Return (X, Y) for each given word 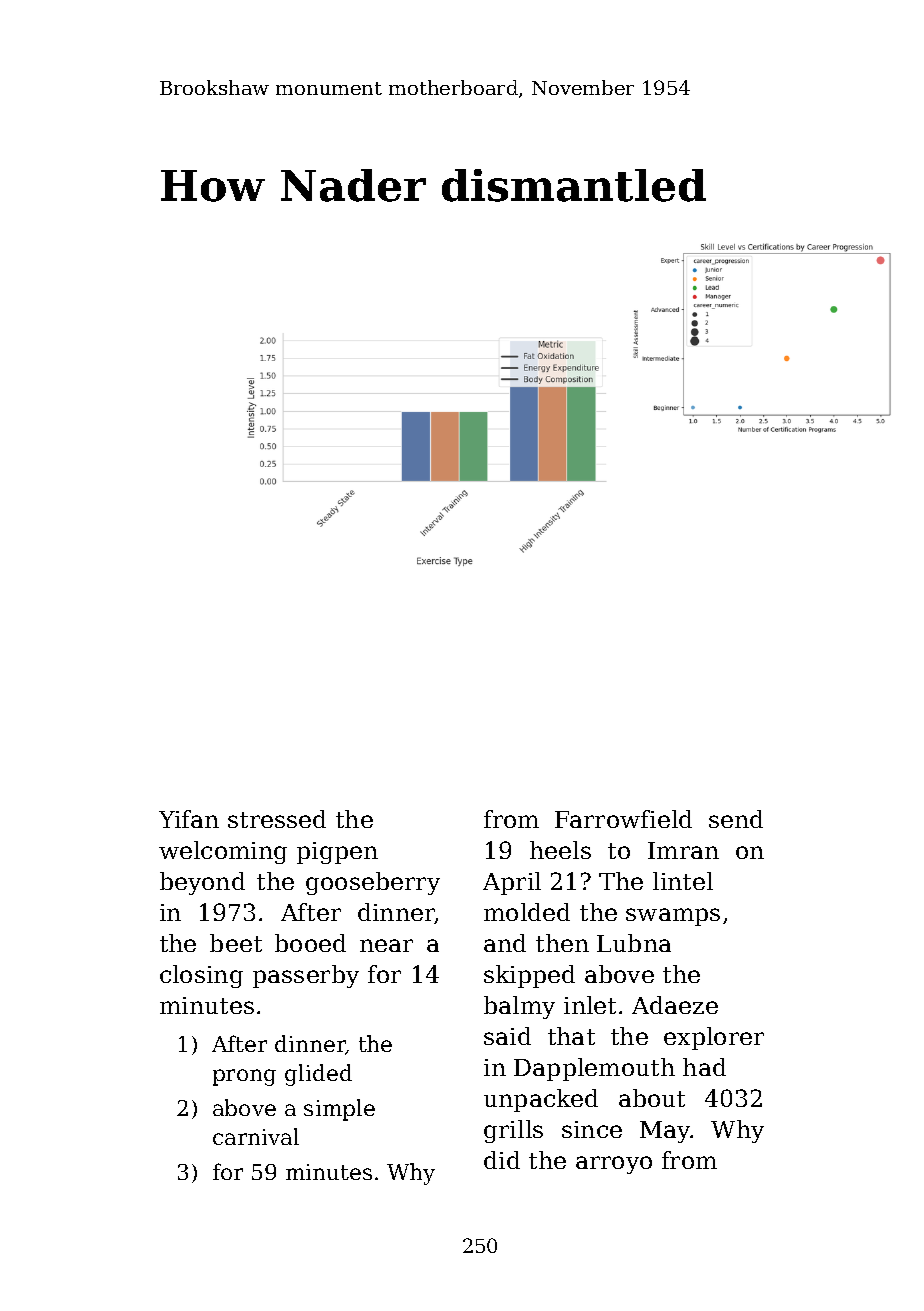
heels (560, 850)
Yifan (189, 819)
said (507, 1036)
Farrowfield (623, 819)
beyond (202, 883)
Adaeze (675, 1005)
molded (527, 912)
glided (318, 1075)
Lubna (634, 943)
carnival (256, 1136)
